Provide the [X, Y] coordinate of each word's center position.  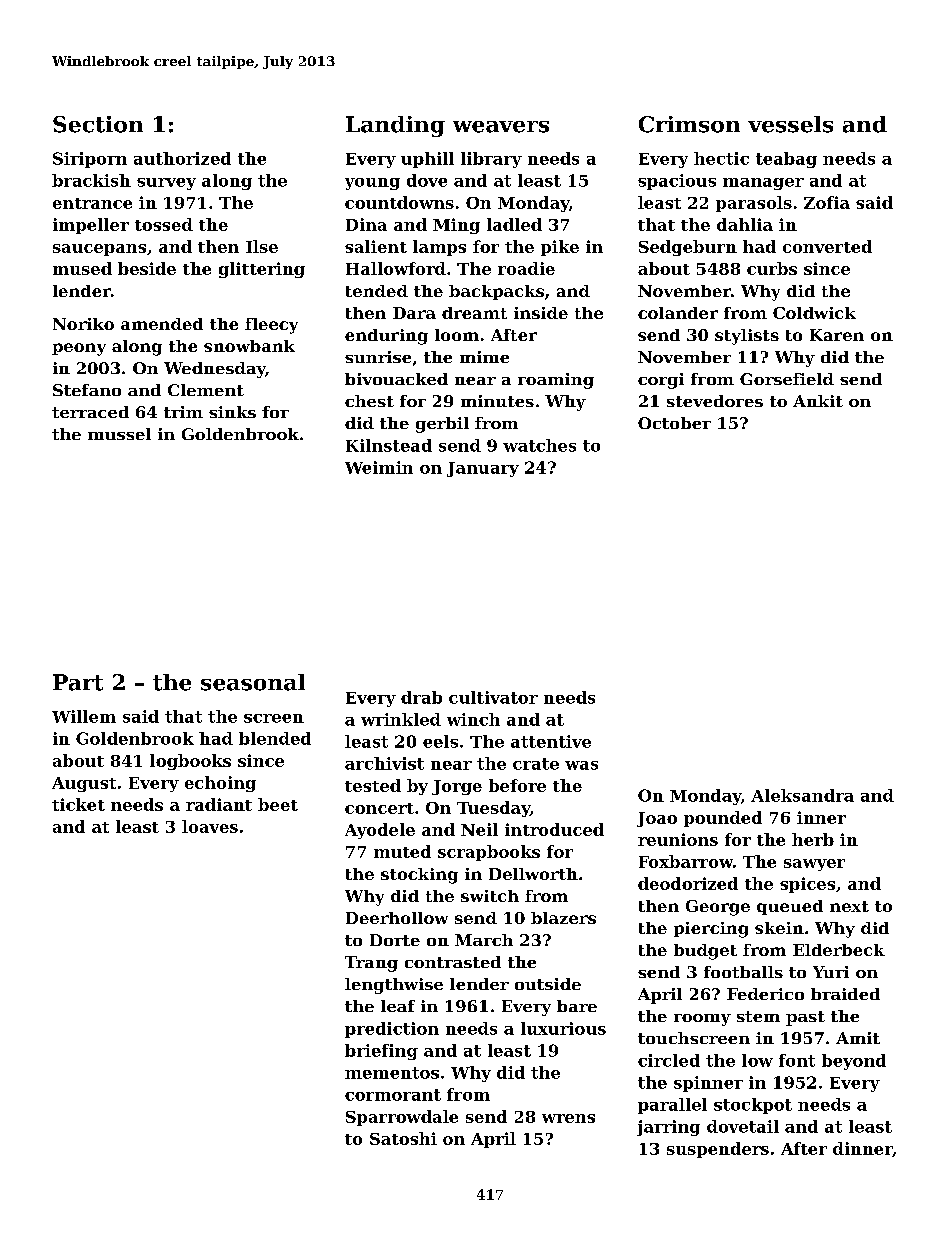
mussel [119, 434]
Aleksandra [802, 795]
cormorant [393, 1095]
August [84, 784]
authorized [182, 158]
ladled [514, 224]
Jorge [457, 787]
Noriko [83, 324]
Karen [837, 335]
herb [813, 839]
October [674, 423]
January [483, 469]
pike [560, 248]
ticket [78, 804]
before [517, 785]
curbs [772, 268]
